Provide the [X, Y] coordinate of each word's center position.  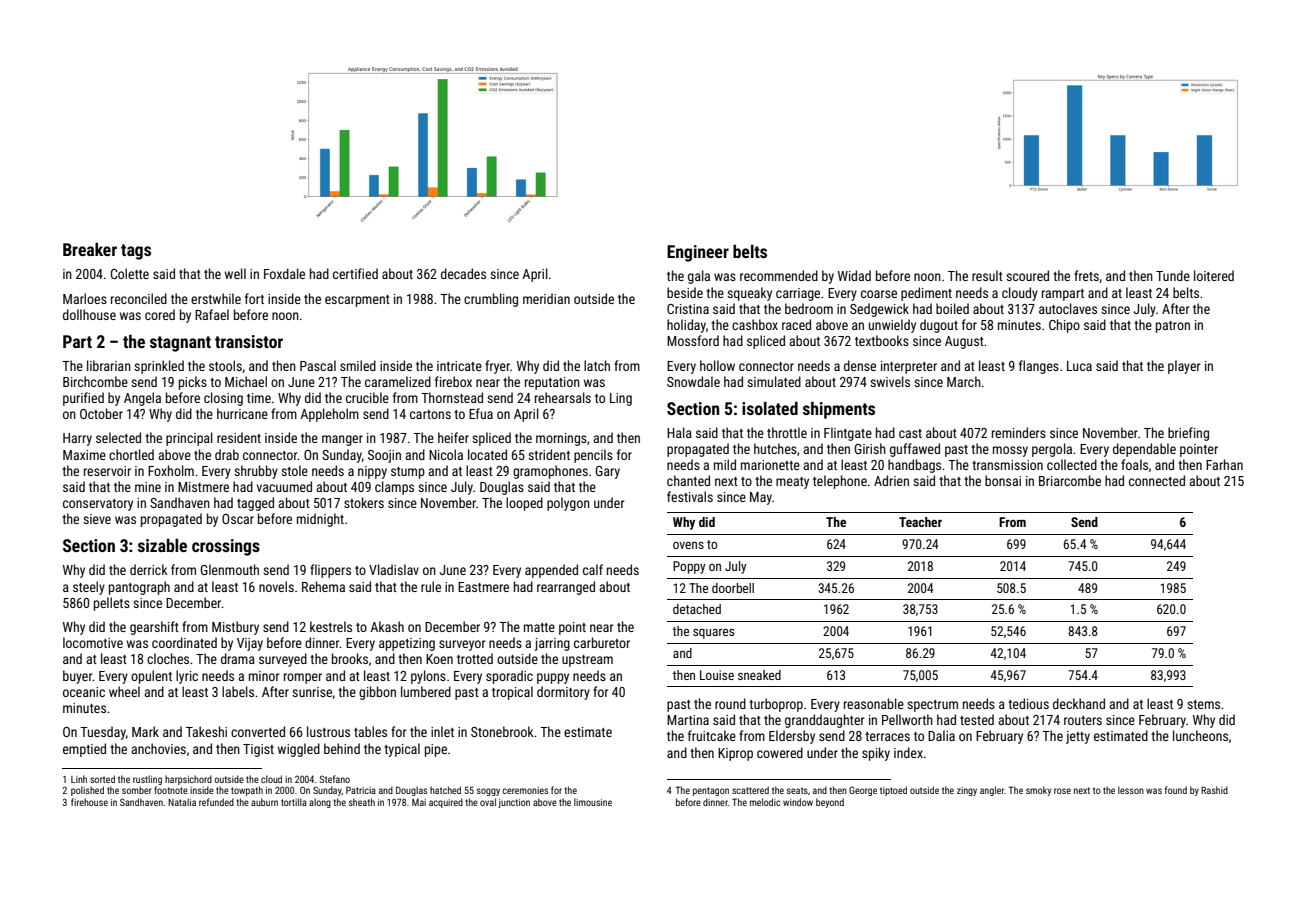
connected [1157, 480]
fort [254, 298]
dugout [939, 326]
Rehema [323, 586]
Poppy [689, 567]
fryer [497, 367]
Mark [145, 731]
